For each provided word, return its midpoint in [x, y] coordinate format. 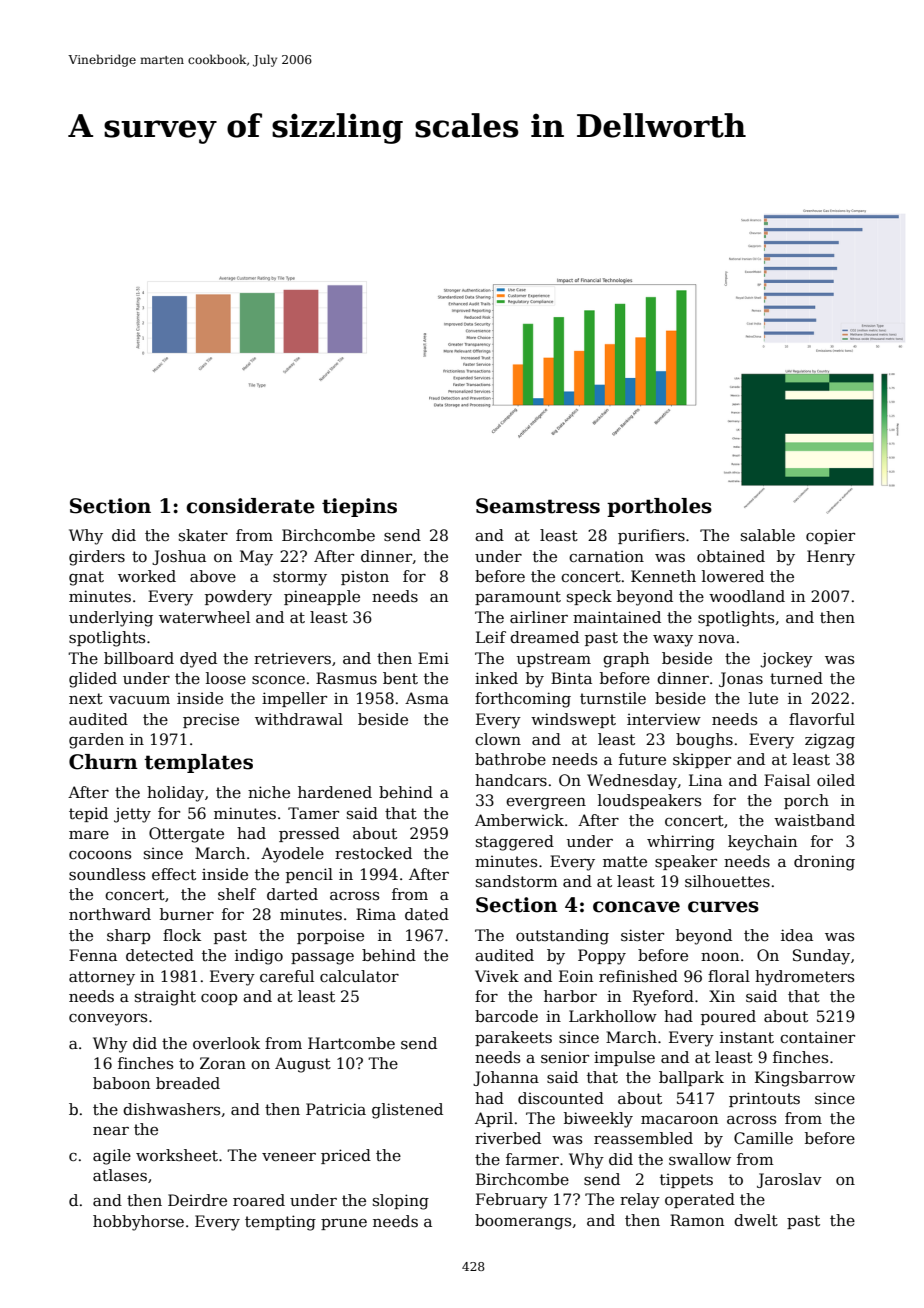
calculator [359, 976]
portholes [659, 507]
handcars [511, 780]
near [111, 1131]
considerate [250, 506]
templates [198, 763]
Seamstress [538, 506]
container [817, 1038]
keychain [762, 843]
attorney [102, 978]
